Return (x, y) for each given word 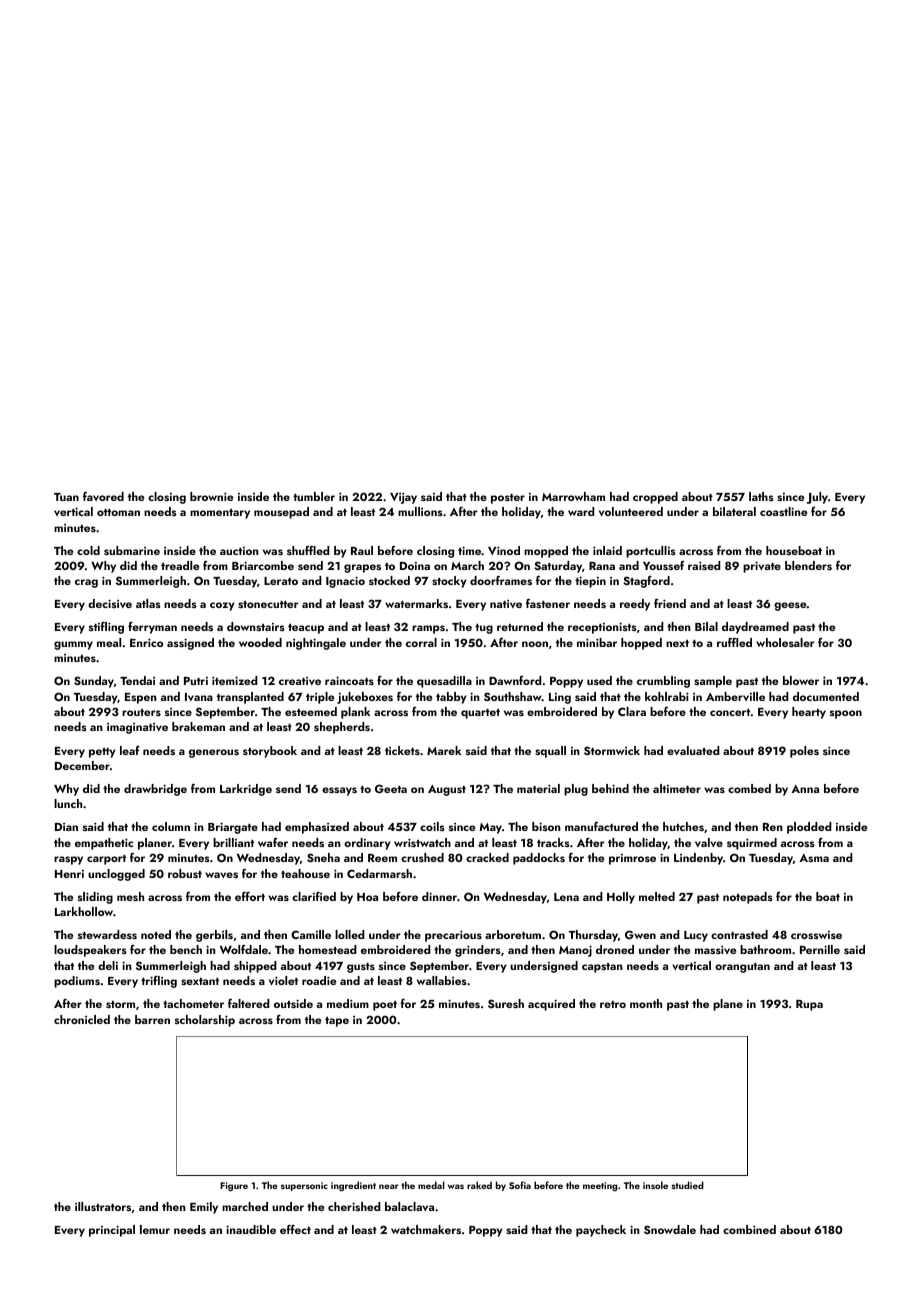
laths (761, 496)
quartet (480, 714)
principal (112, 1231)
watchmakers (426, 1229)
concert (730, 712)
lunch (68, 803)
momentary (220, 514)
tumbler (314, 496)
